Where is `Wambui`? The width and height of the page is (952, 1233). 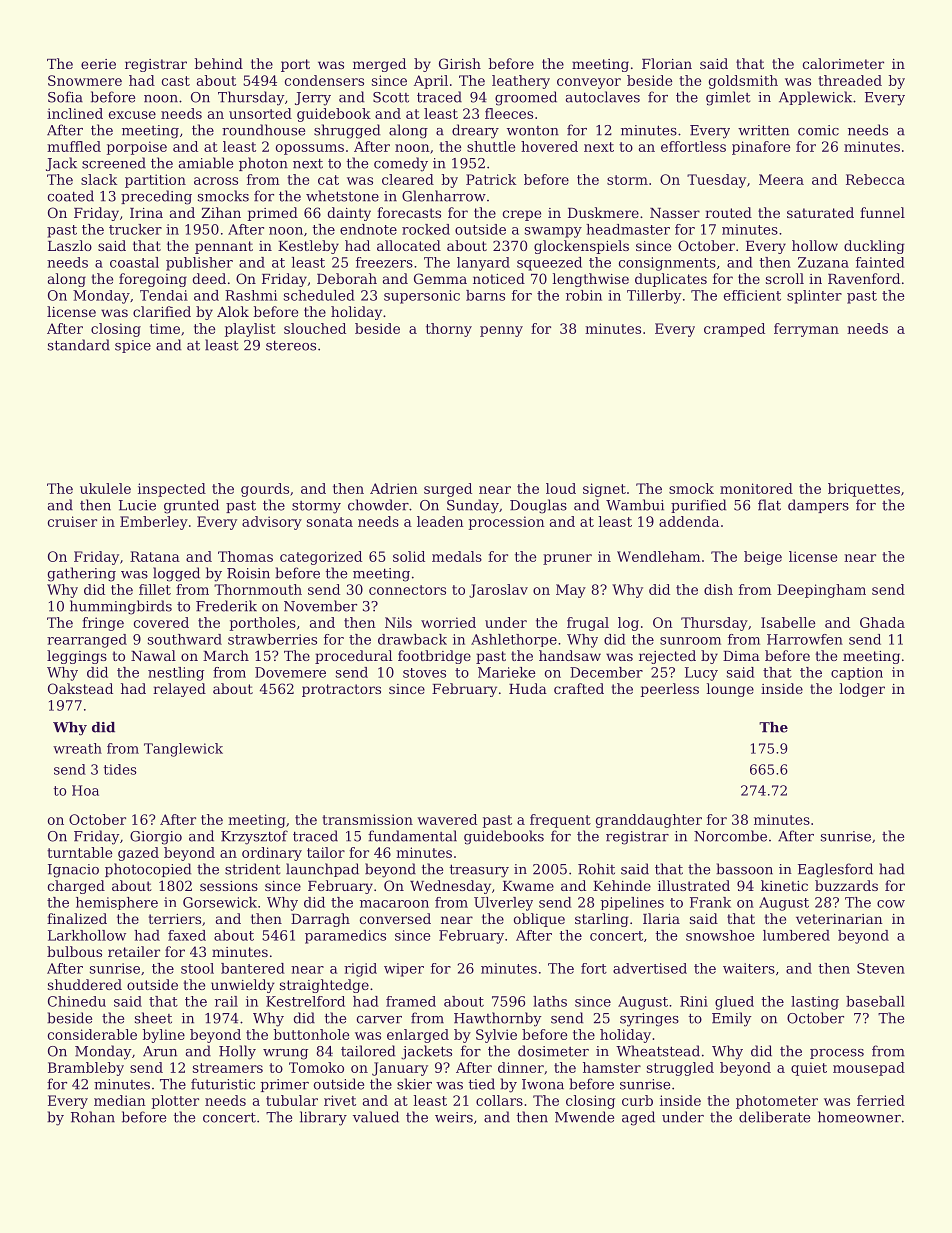
Wambui is located at coordinates (635, 505).
